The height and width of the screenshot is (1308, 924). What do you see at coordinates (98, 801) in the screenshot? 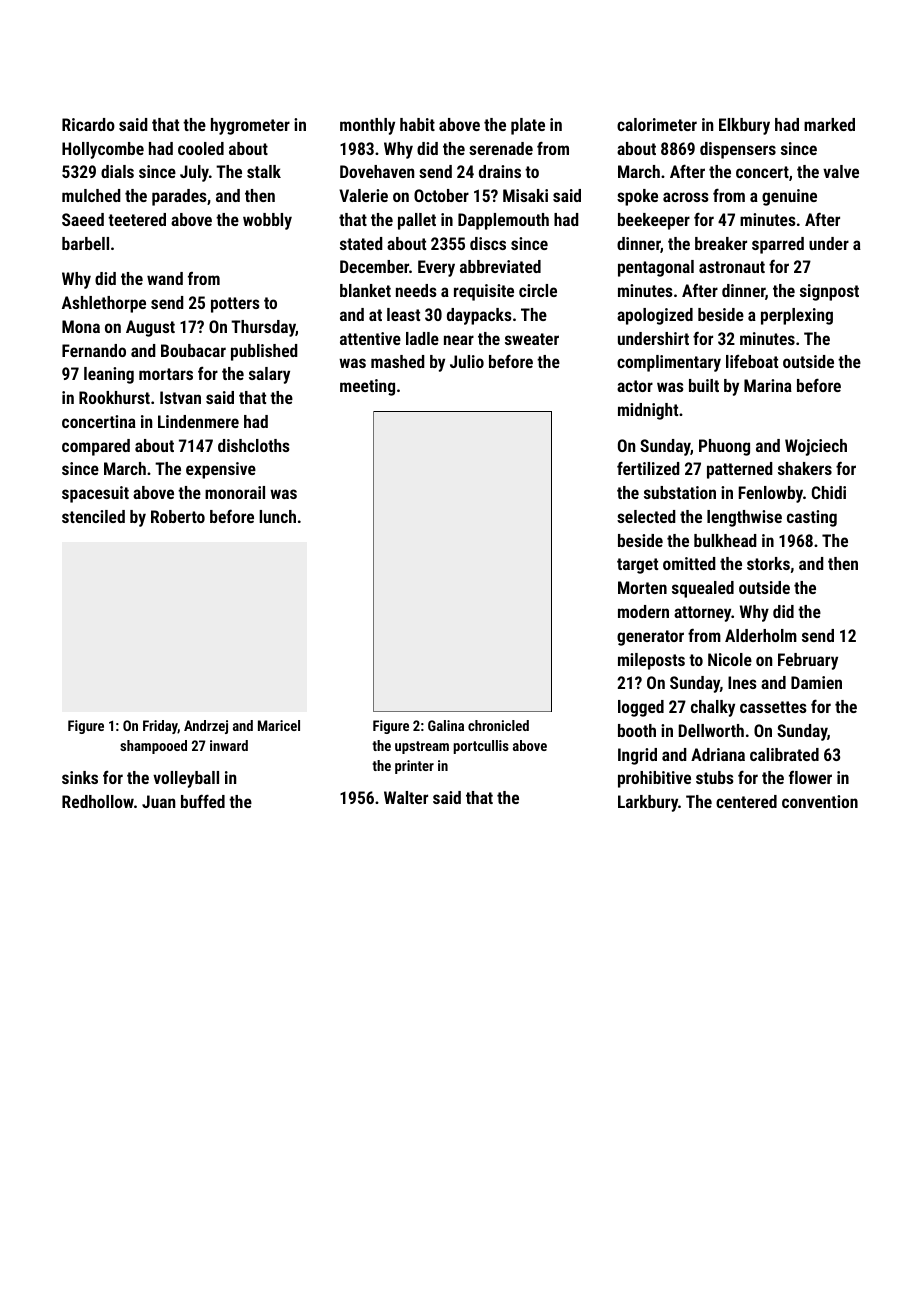
I see `Redhollow` at bounding box center [98, 801].
